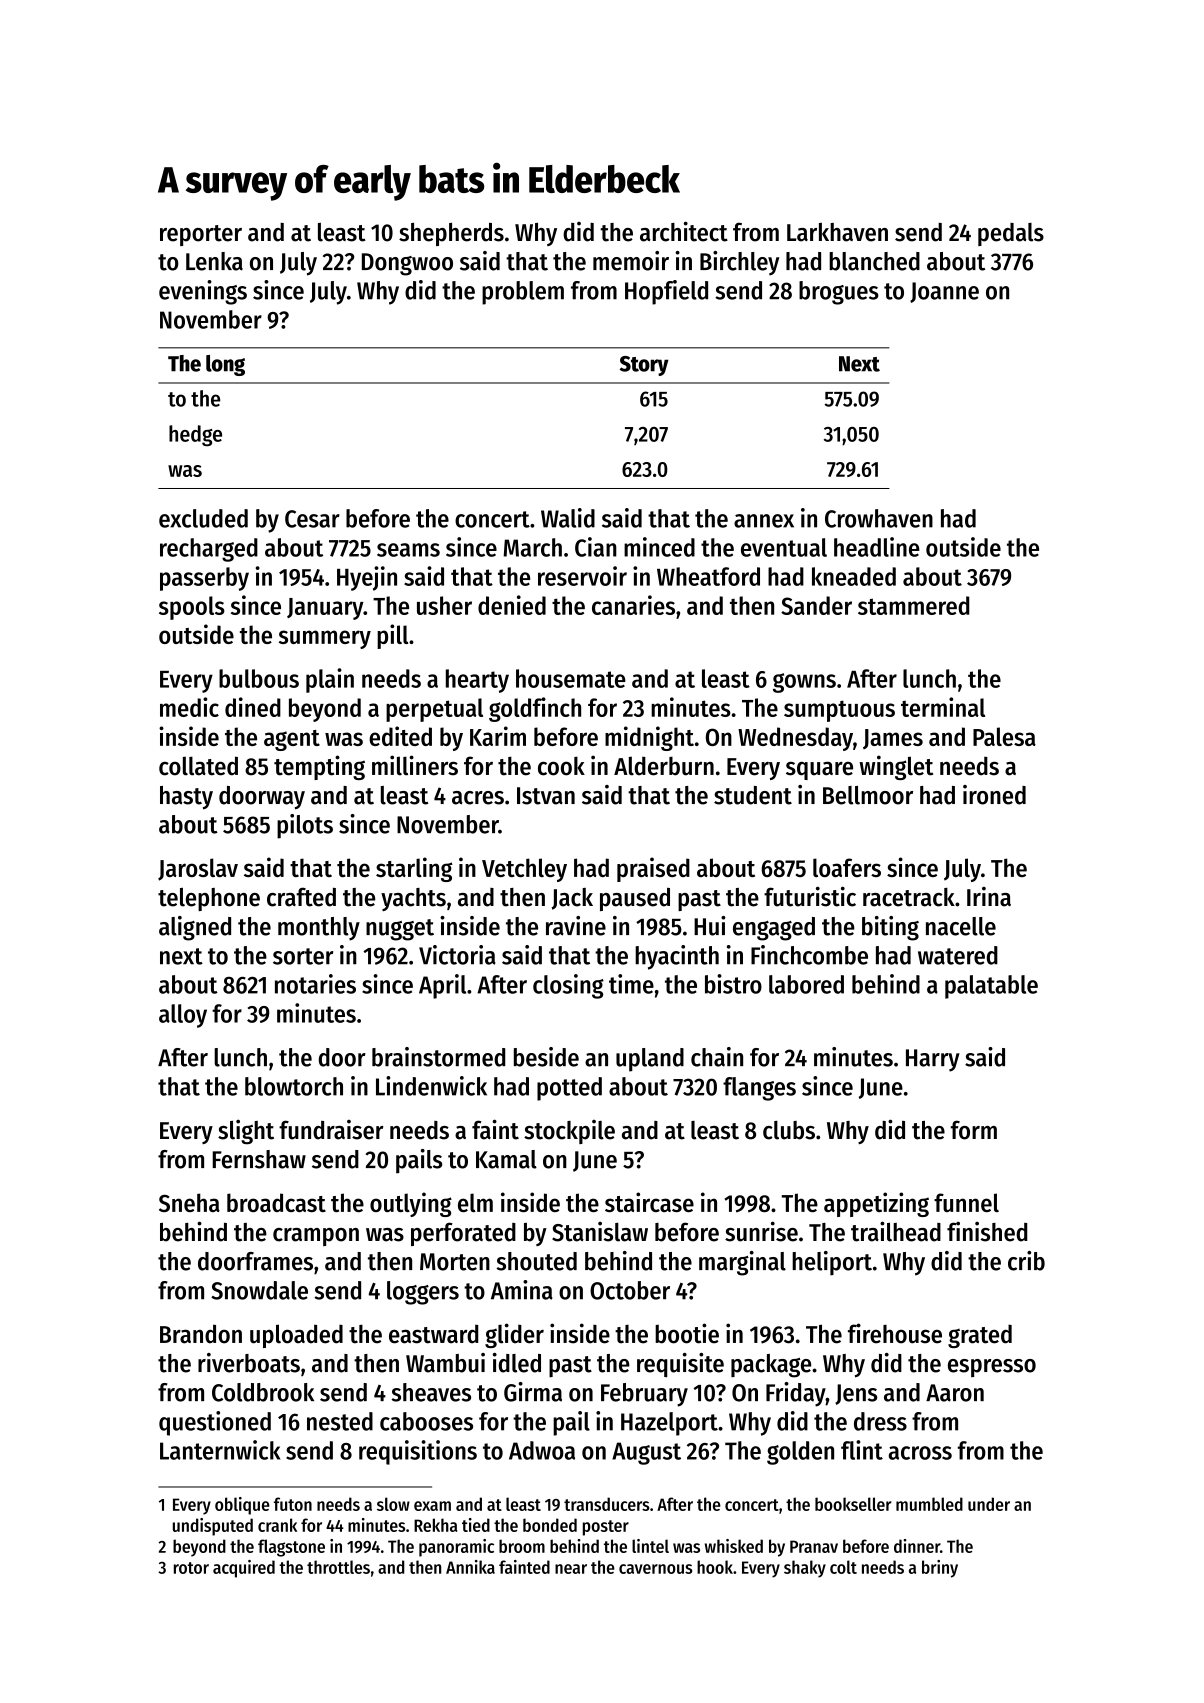 This screenshot has height=1703, width=1204. I want to click on Hopfield, so click(666, 292).
